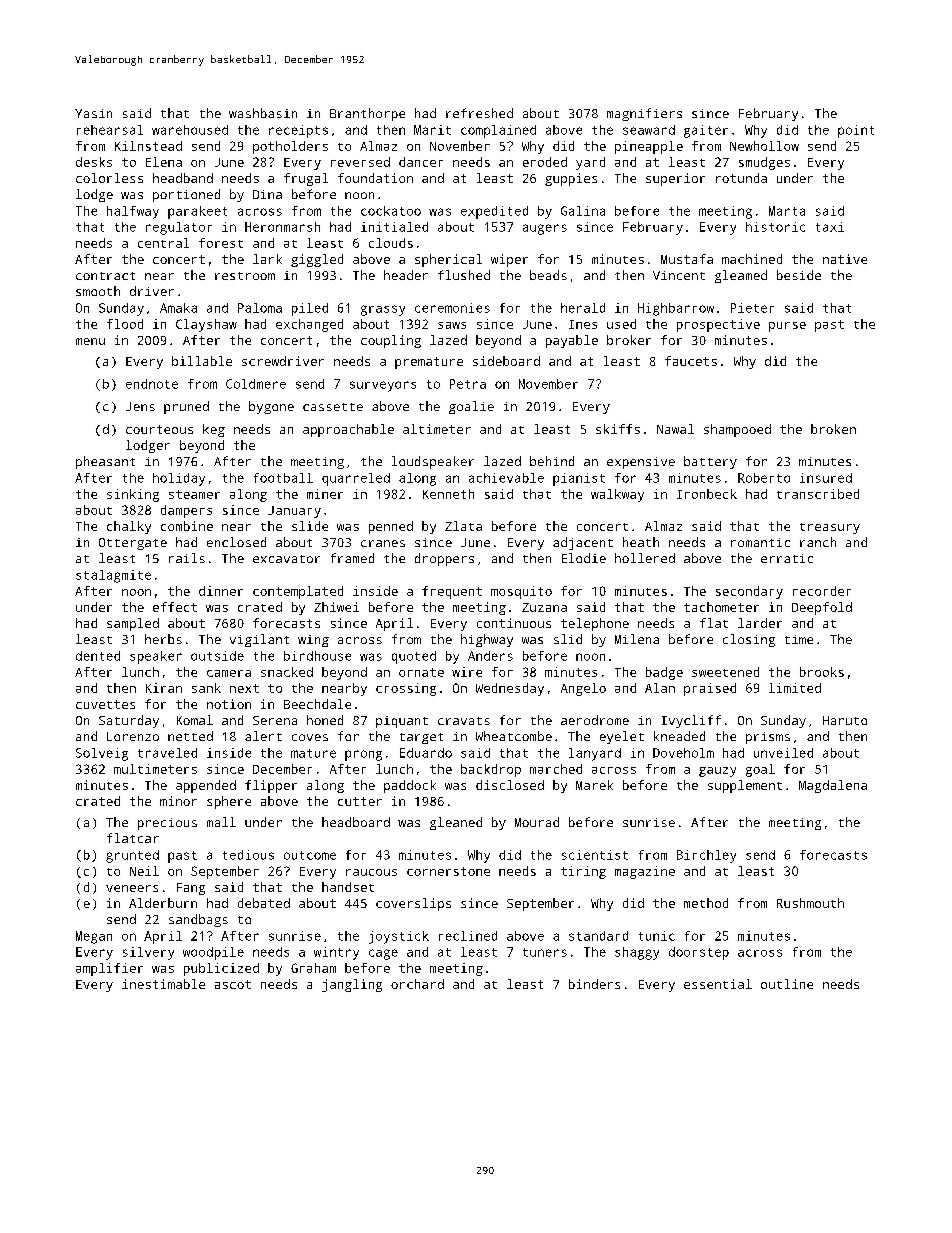  I want to click on tuners, so click(545, 952).
